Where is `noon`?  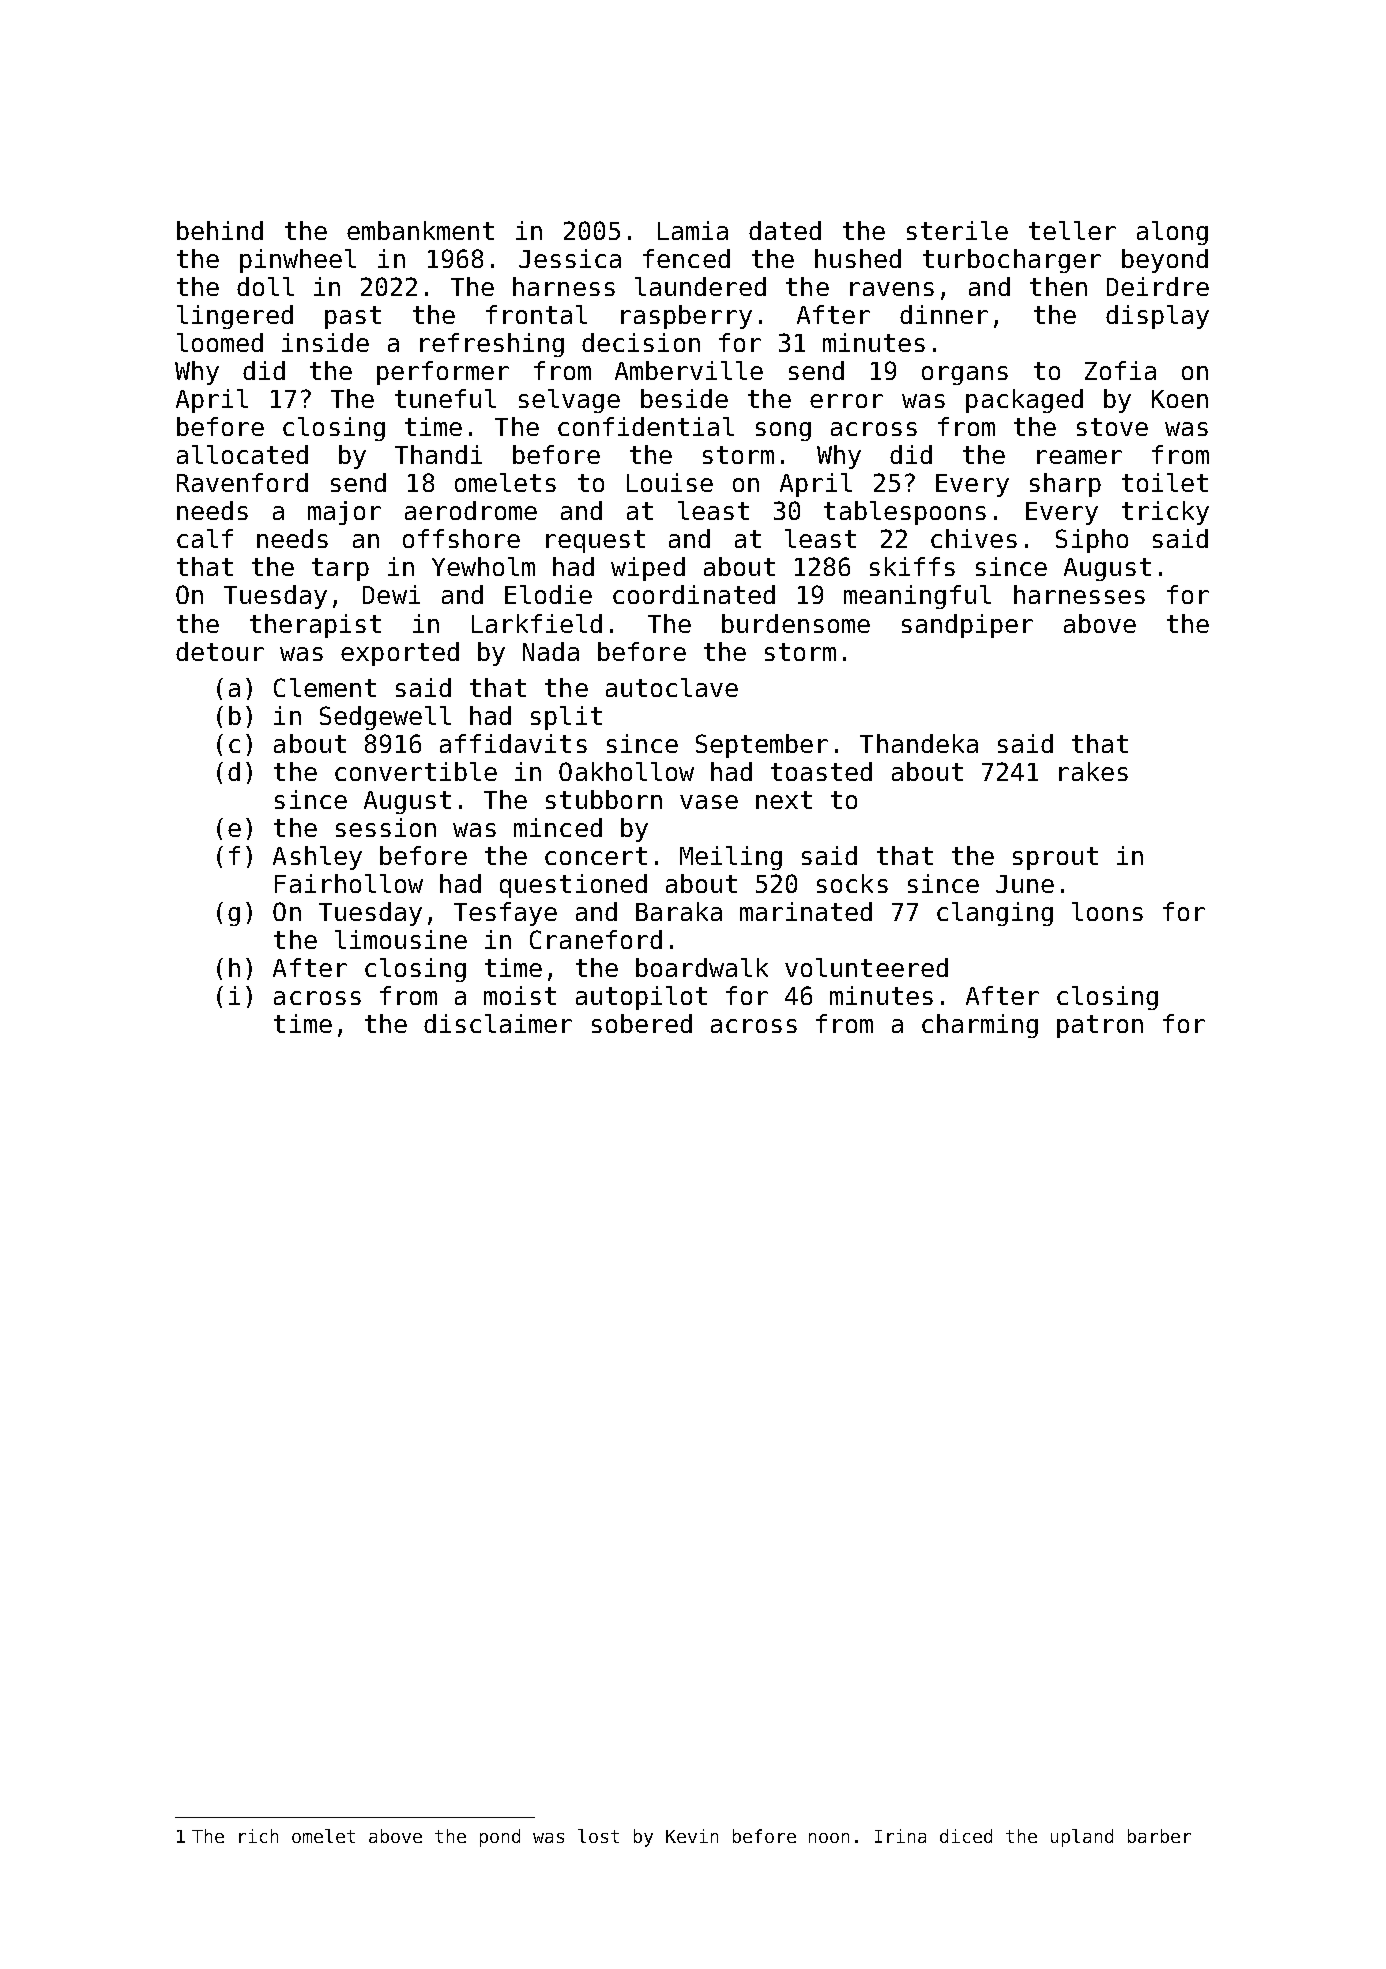 noon is located at coordinates (829, 1838).
